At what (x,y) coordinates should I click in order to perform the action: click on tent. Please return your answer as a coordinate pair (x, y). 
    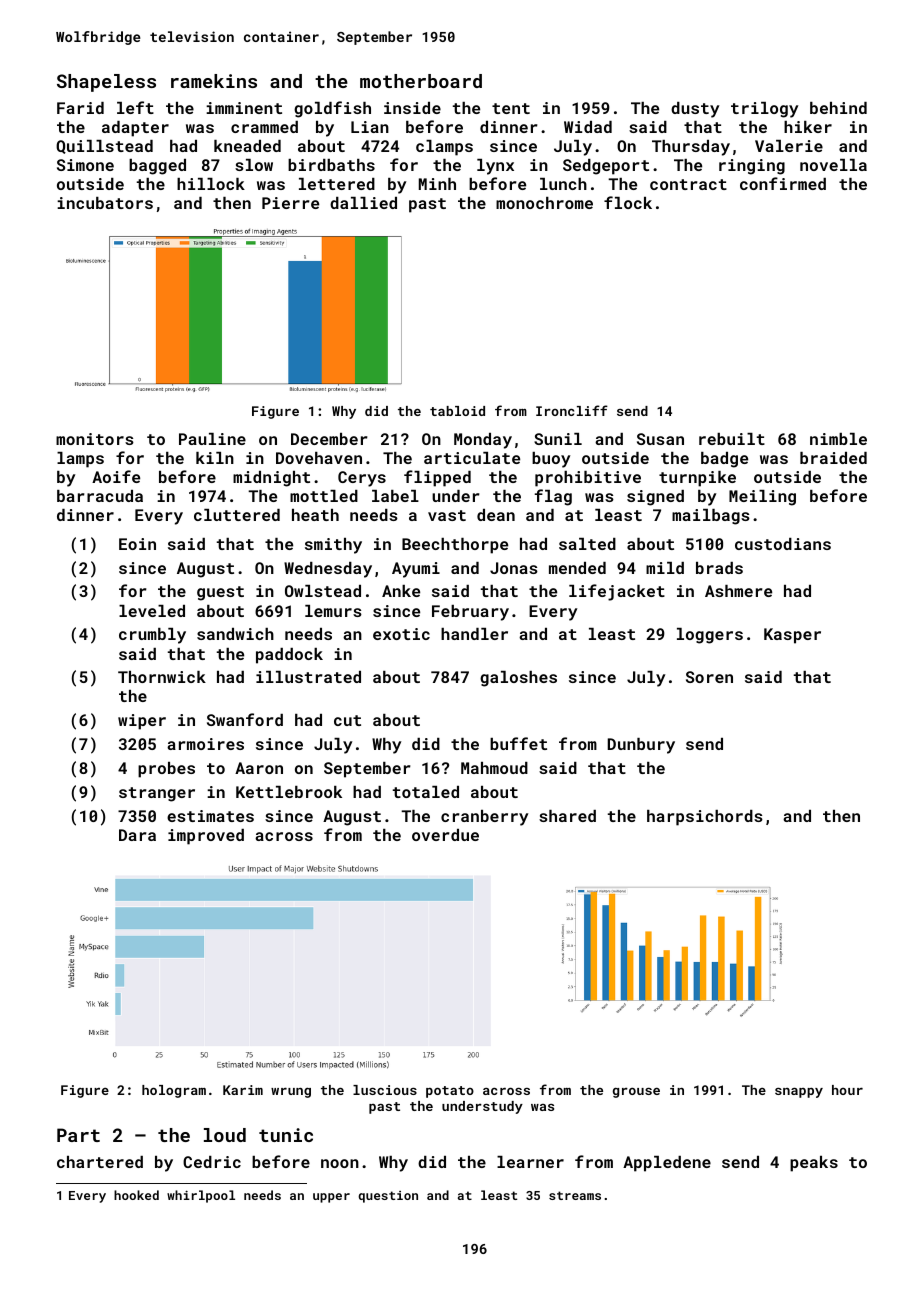
    Looking at the image, I should click on (511, 108).
